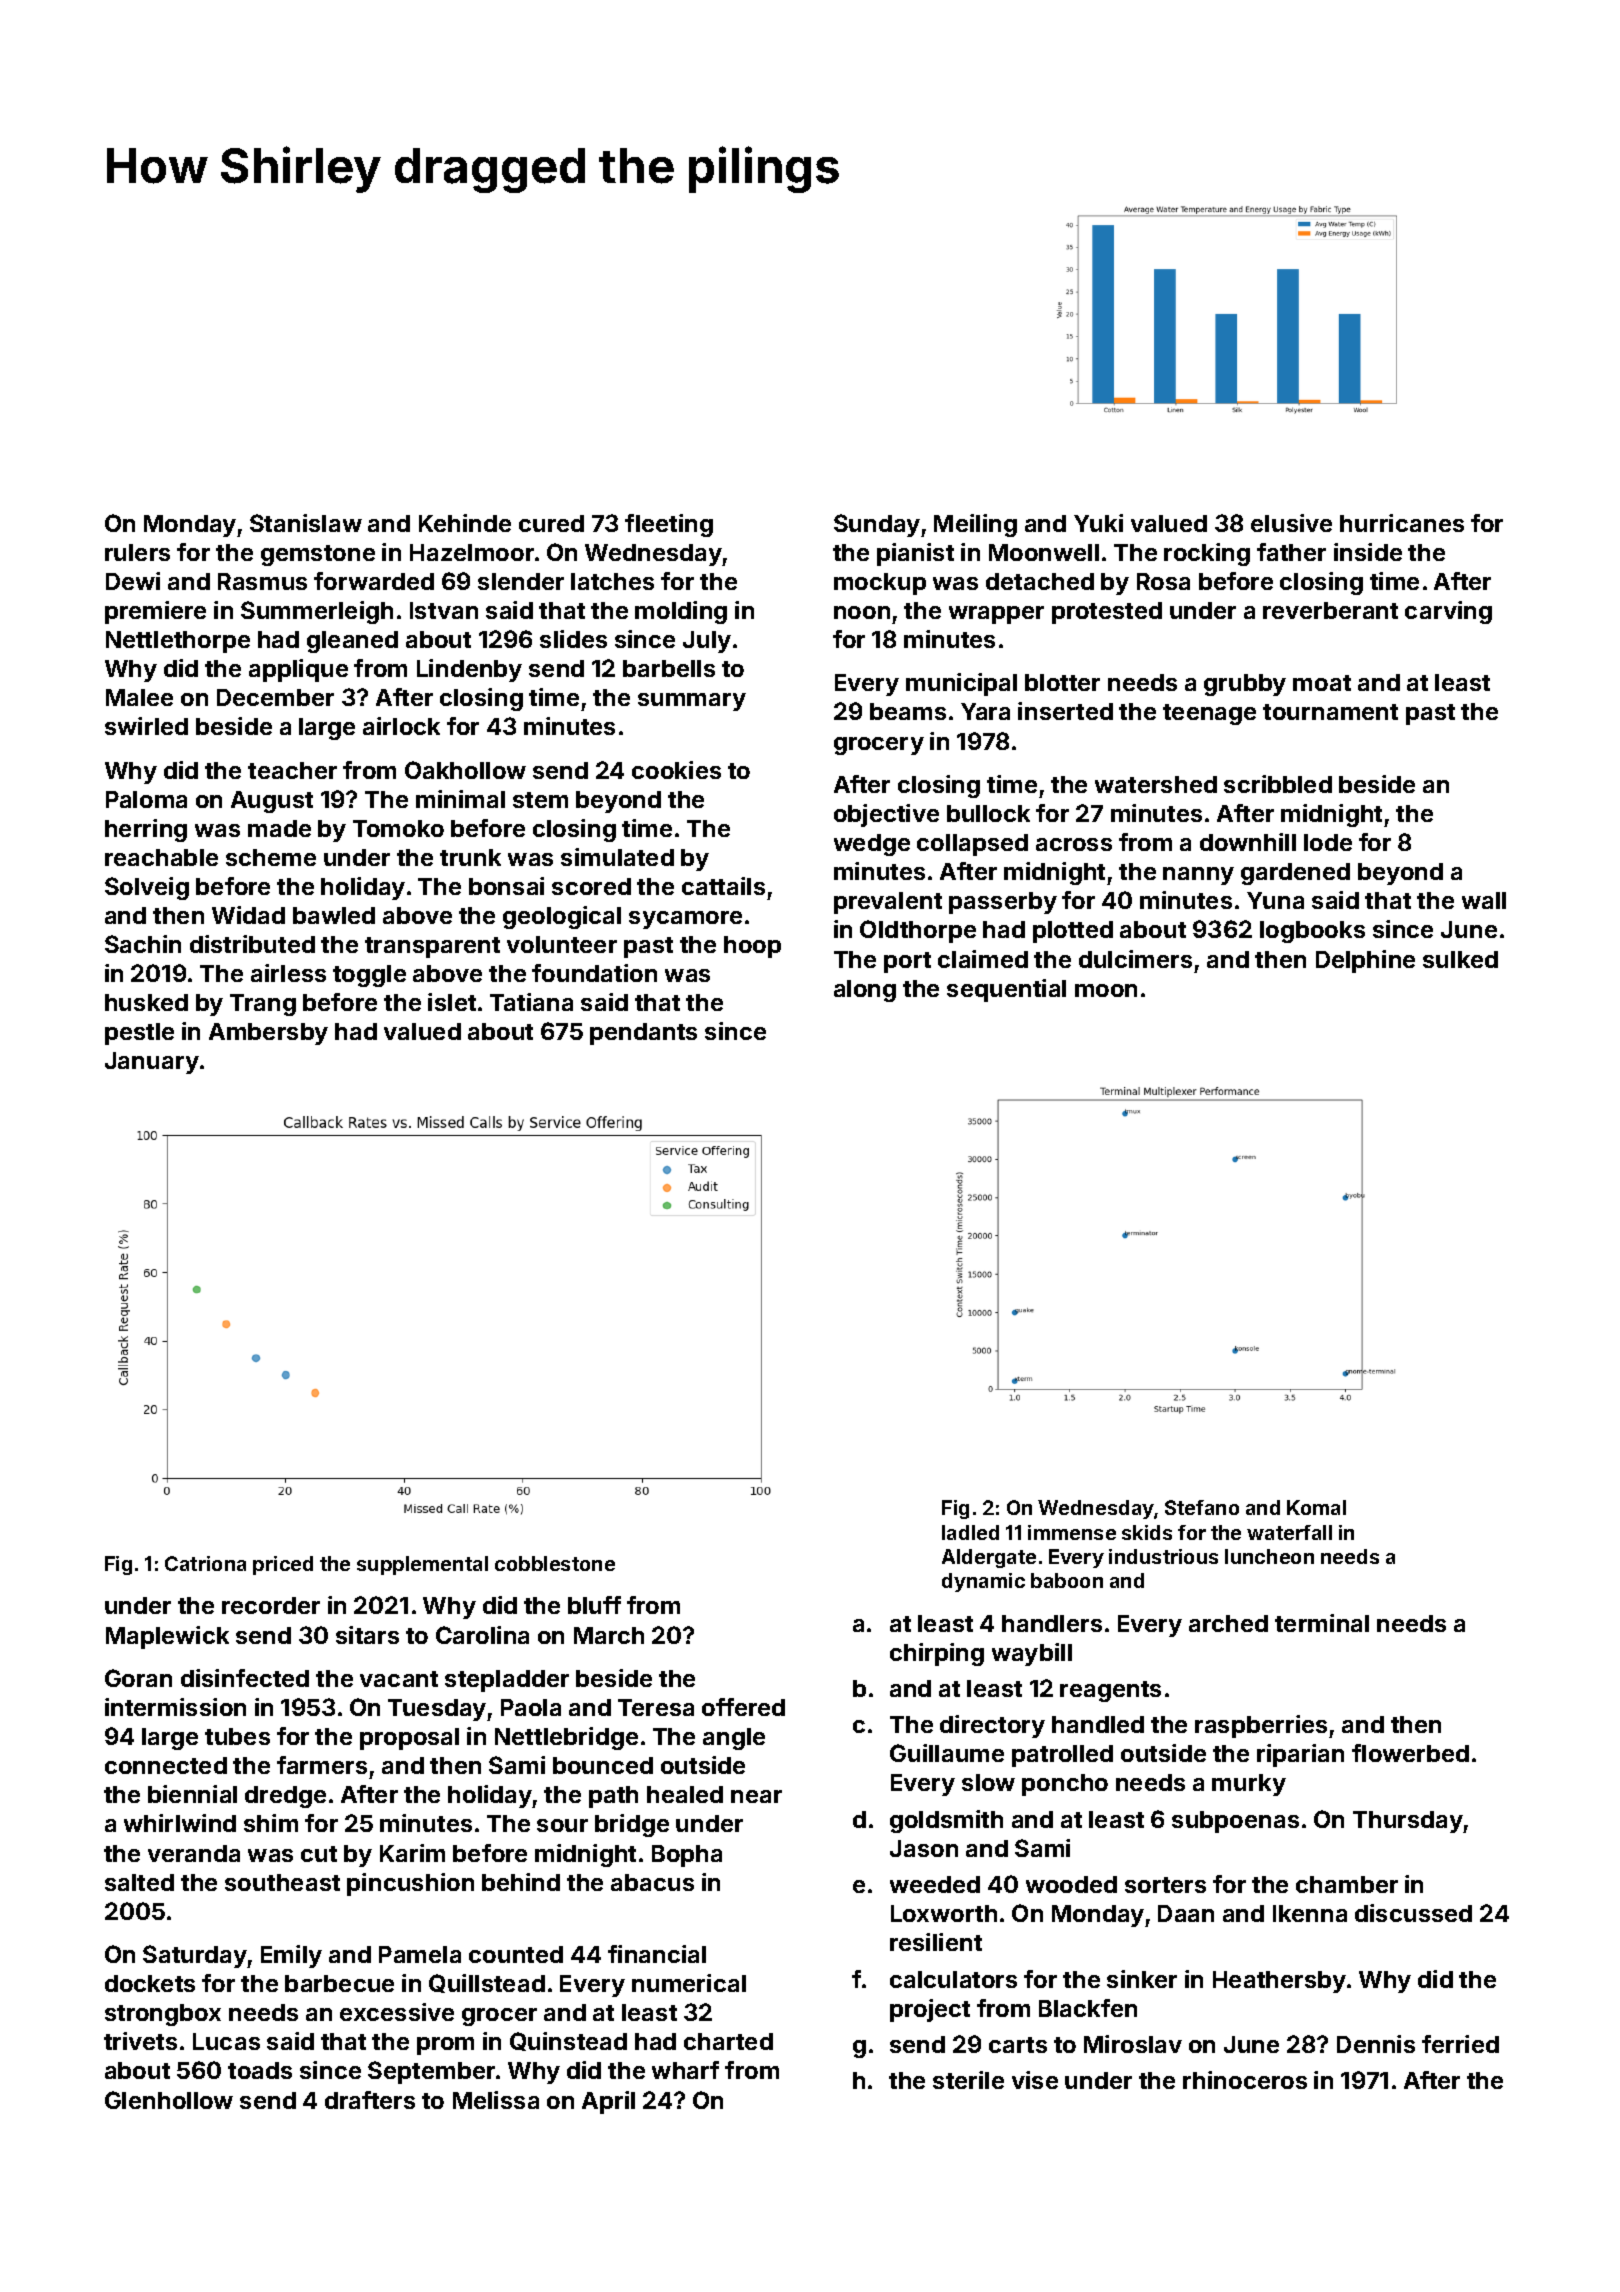 The height and width of the document is (2292, 1620). I want to click on supplemental, so click(422, 1565).
